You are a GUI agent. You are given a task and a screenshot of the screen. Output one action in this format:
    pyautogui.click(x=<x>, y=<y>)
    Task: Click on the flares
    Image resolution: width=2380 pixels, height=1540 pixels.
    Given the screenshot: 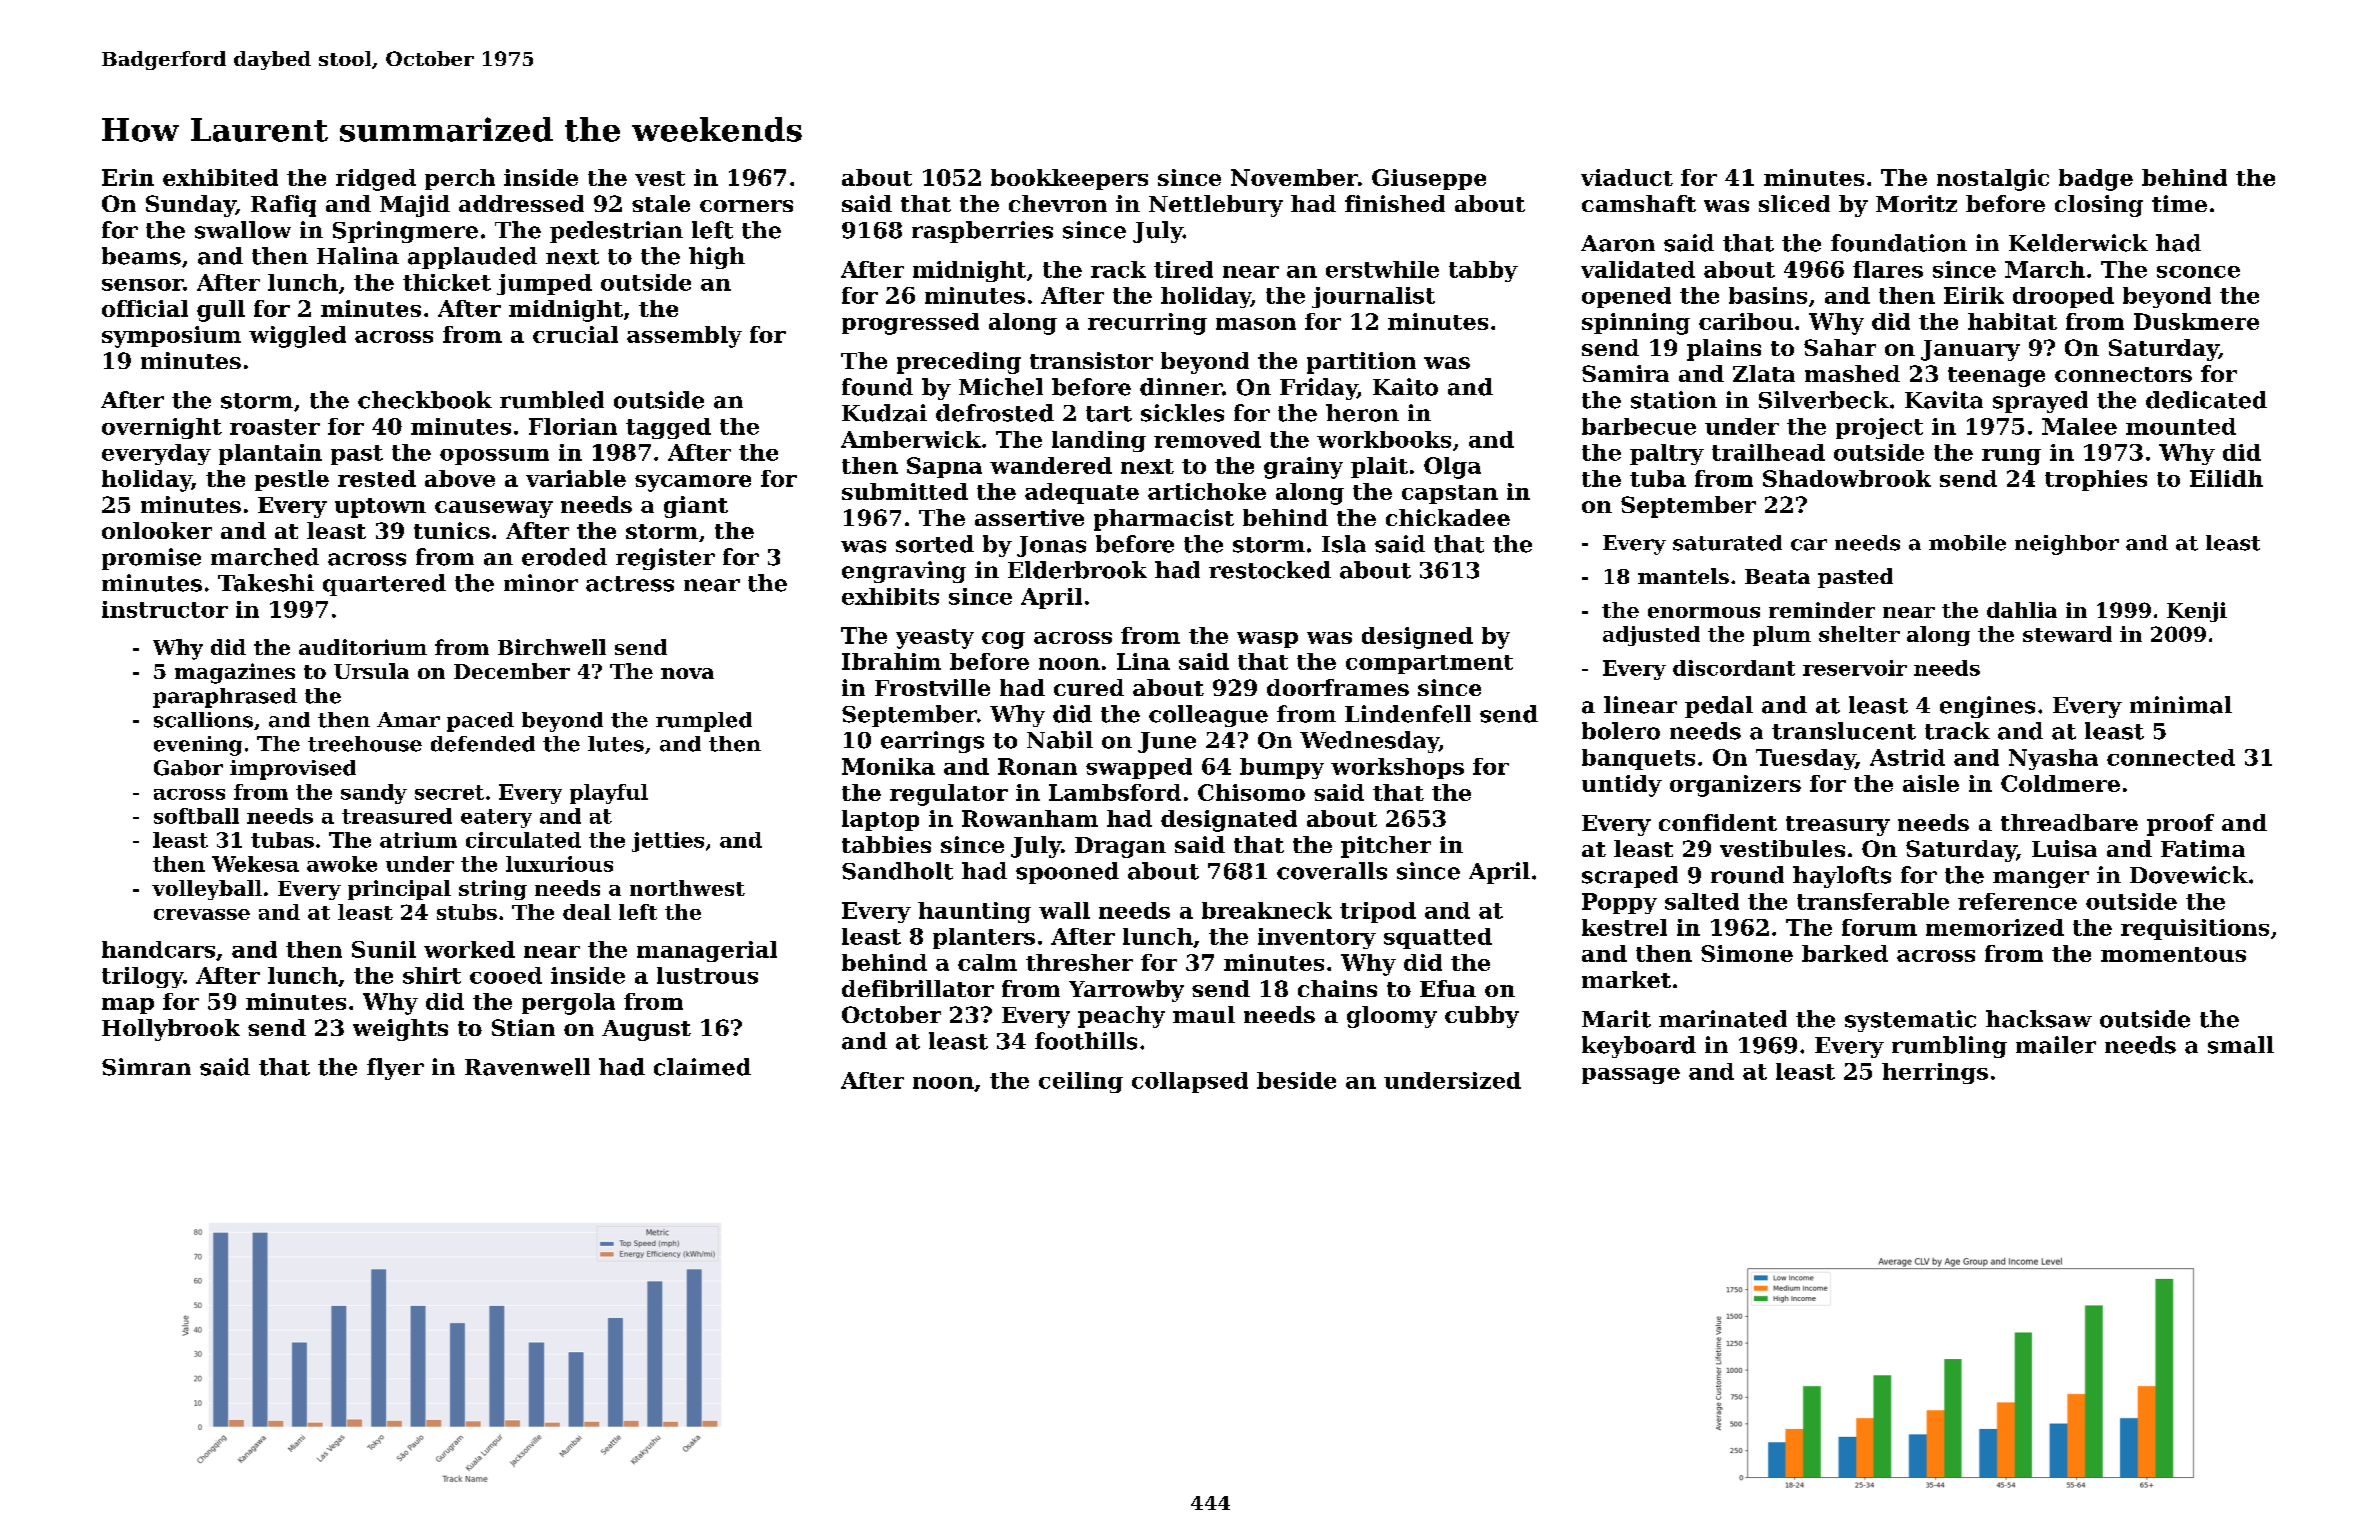 What is the action you would take?
    pyautogui.click(x=1888, y=269)
